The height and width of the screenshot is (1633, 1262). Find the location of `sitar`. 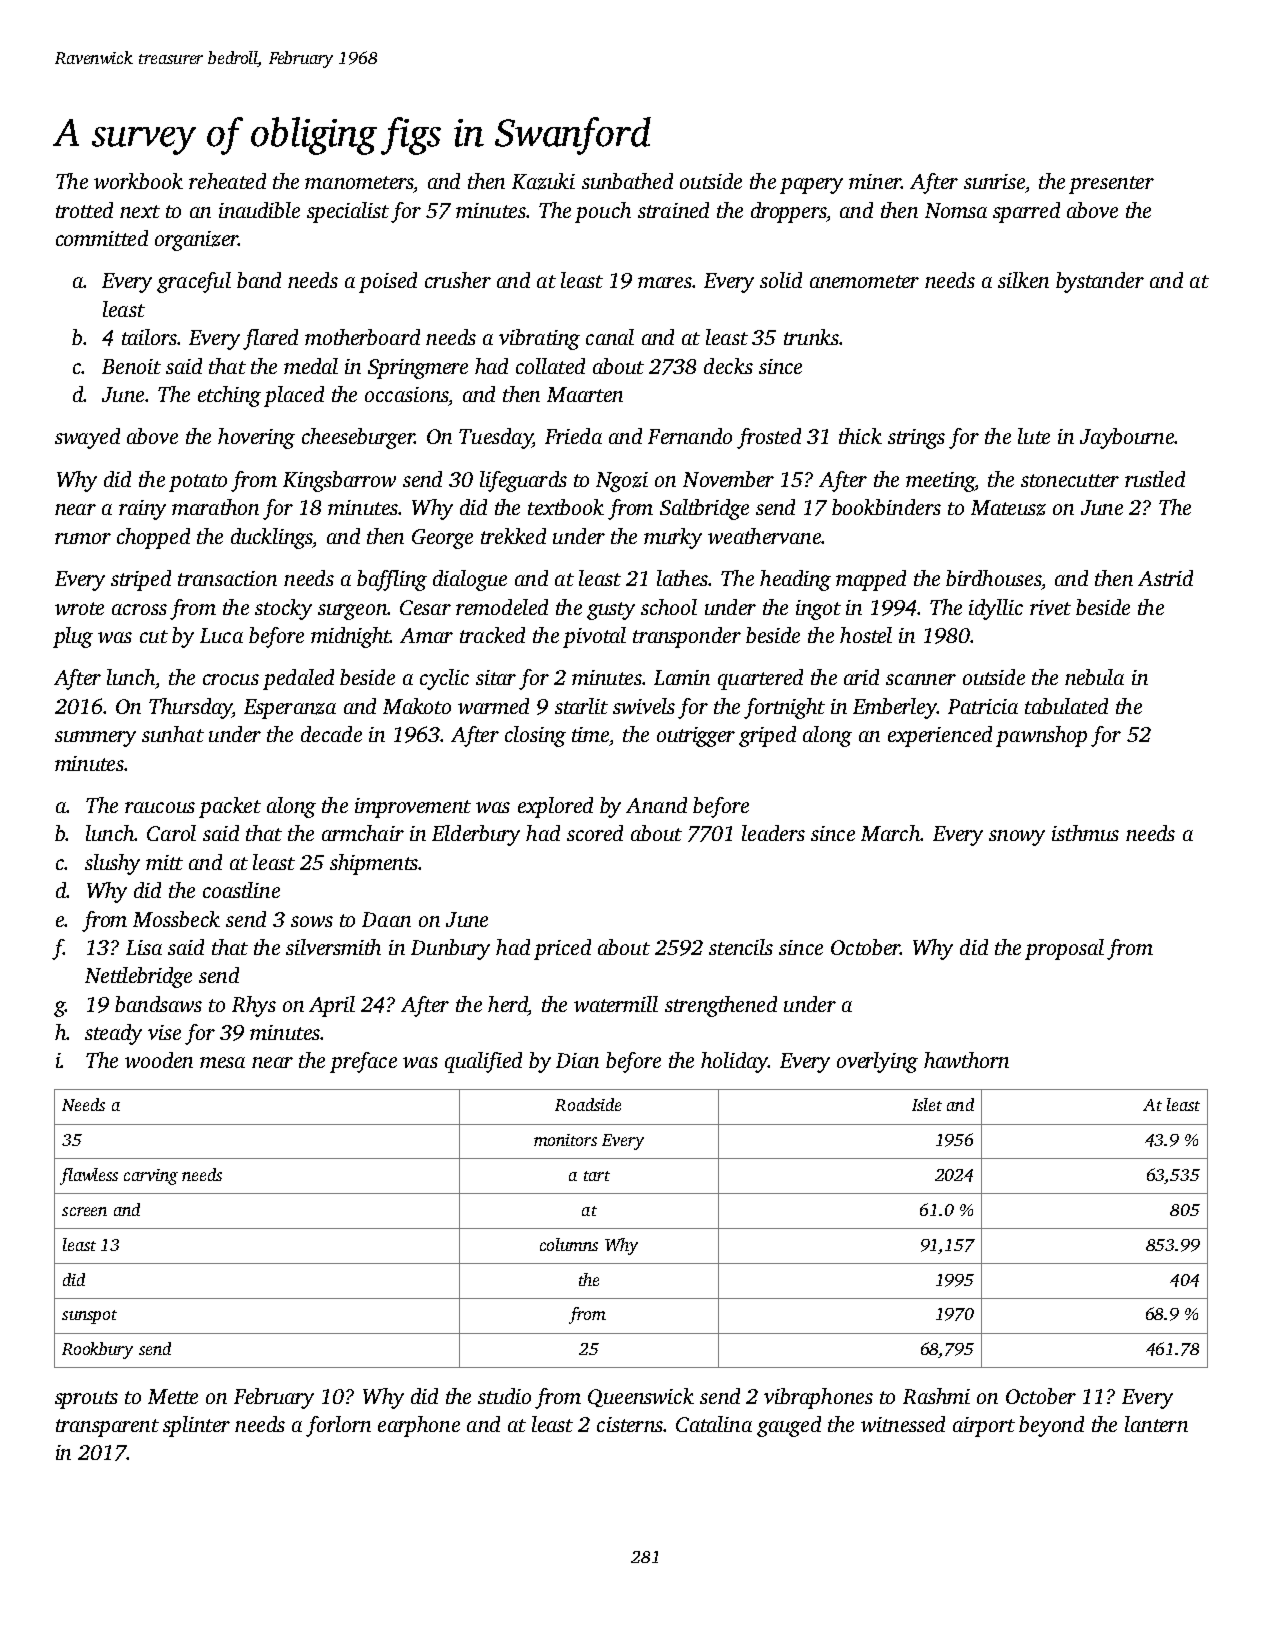

sitar is located at coordinates (496, 677).
